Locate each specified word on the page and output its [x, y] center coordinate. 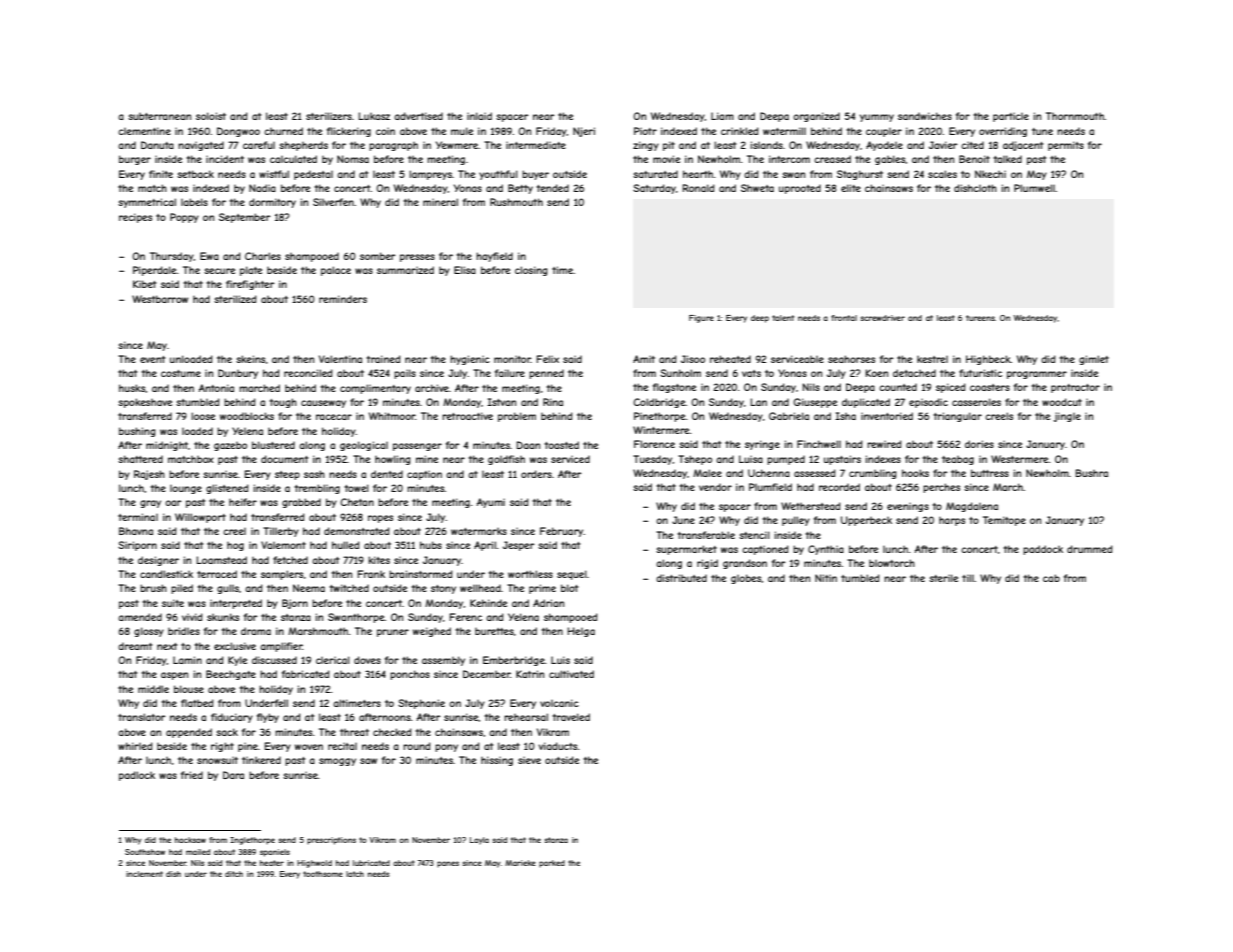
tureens [980, 318]
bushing [137, 432]
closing [531, 271]
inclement [144, 874]
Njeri [584, 132]
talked [1007, 159]
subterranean [159, 116]
